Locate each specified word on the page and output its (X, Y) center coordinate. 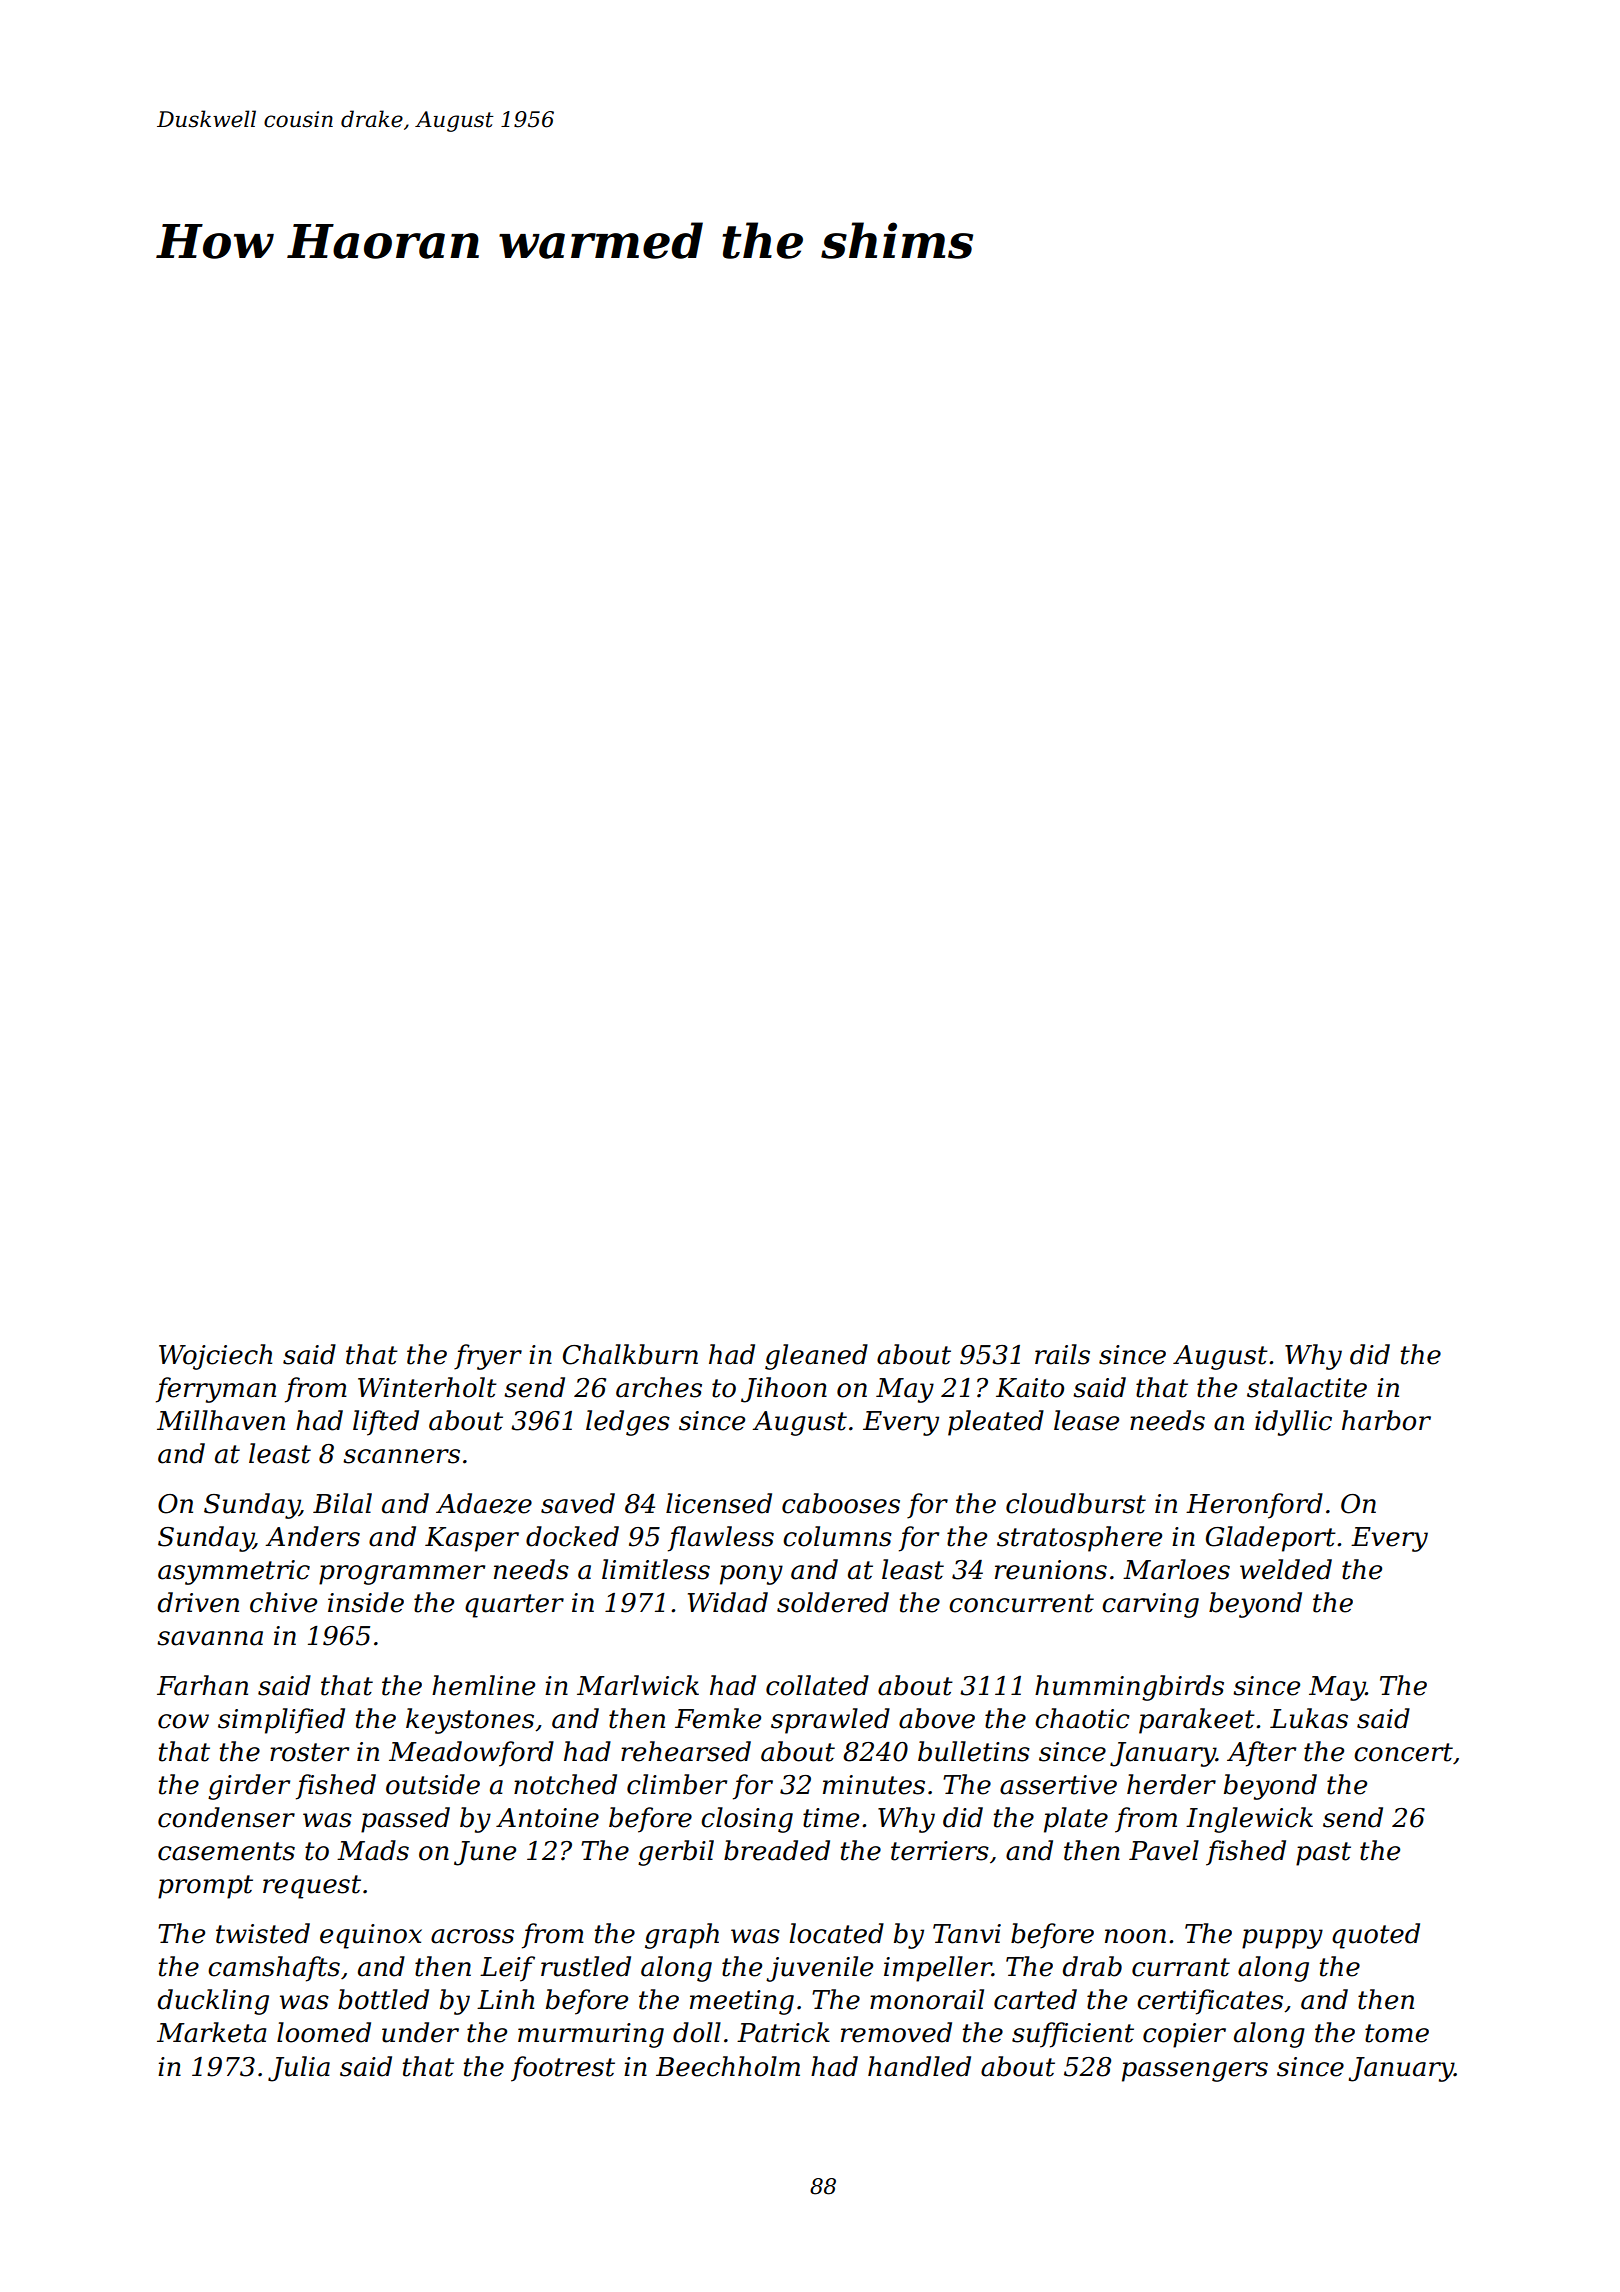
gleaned (816, 1357)
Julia (299, 2069)
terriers (940, 1851)
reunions (1051, 1570)
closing (747, 1820)
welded (1286, 1569)
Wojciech (215, 1357)
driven (198, 1602)
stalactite (1307, 1387)
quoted (1376, 1936)
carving (1150, 1605)
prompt (205, 1887)
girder (249, 1787)
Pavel (1164, 1850)
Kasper (472, 1539)
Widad (728, 1602)
